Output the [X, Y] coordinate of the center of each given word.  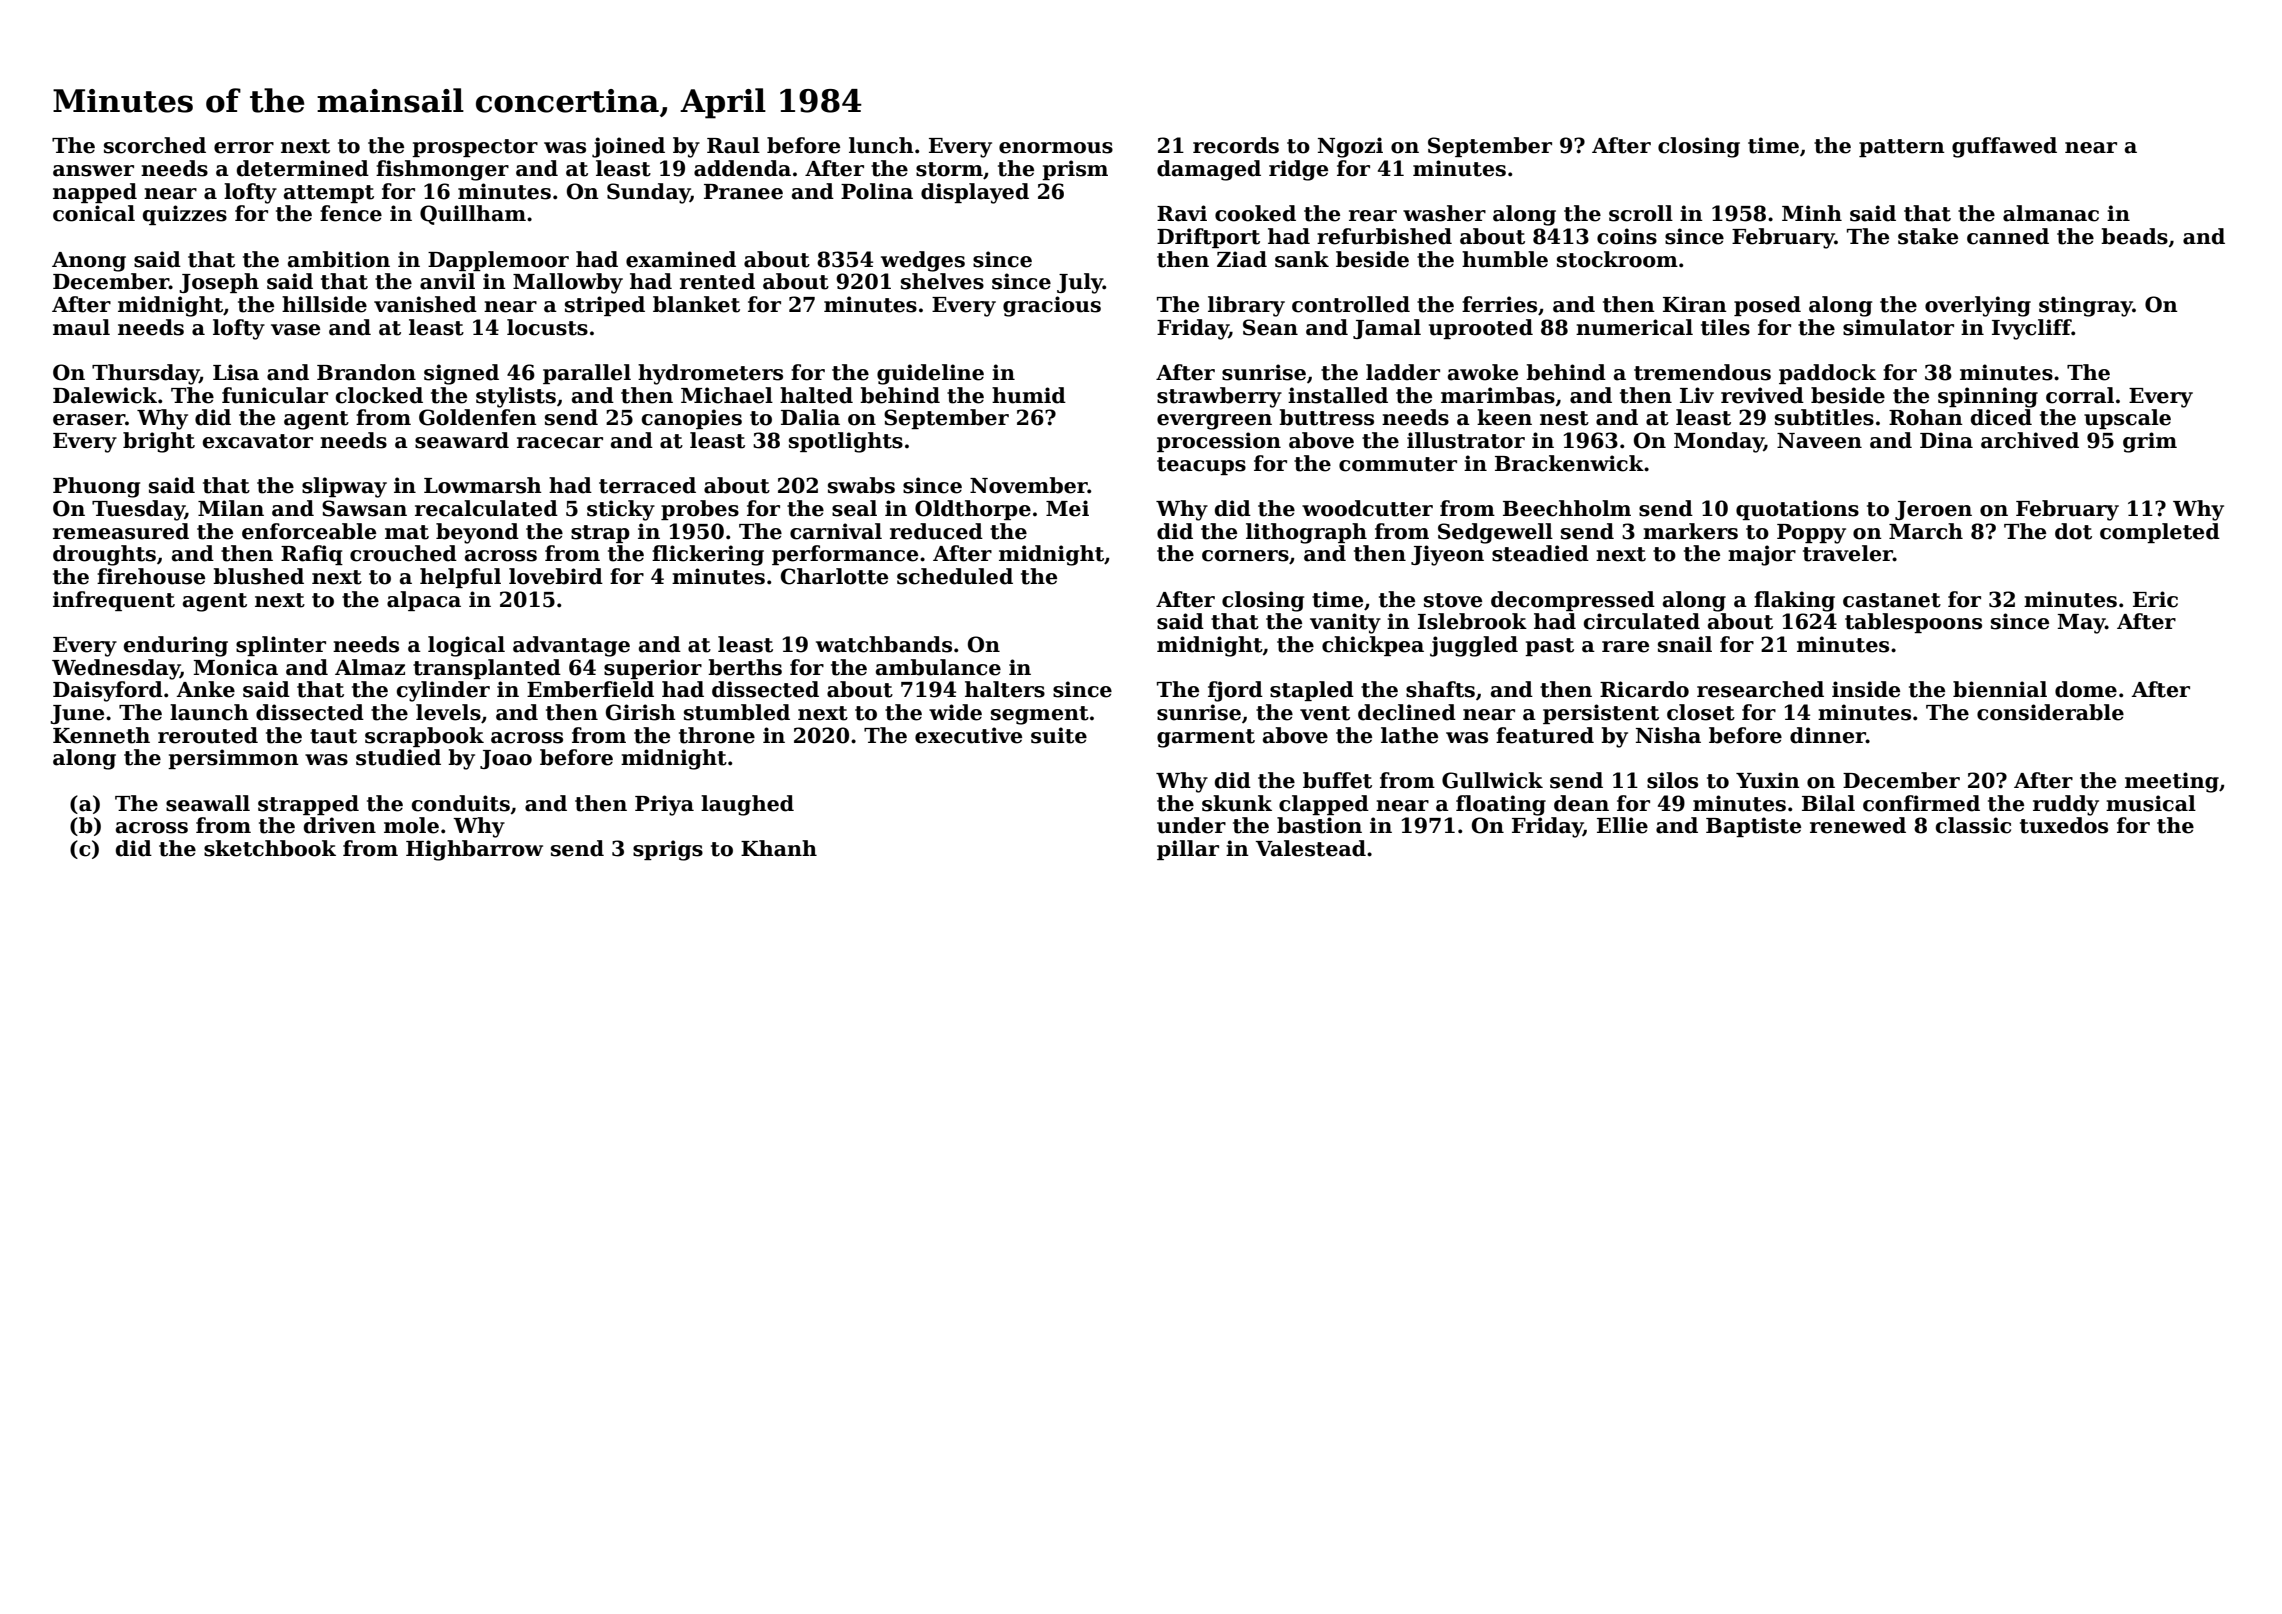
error [244, 148]
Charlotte [834, 576]
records [1236, 145]
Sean [1270, 327]
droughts [104, 555]
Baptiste [1753, 827]
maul [81, 327]
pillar [1188, 850]
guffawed [2004, 147]
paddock [1827, 374]
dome [2086, 689]
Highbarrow [474, 850]
